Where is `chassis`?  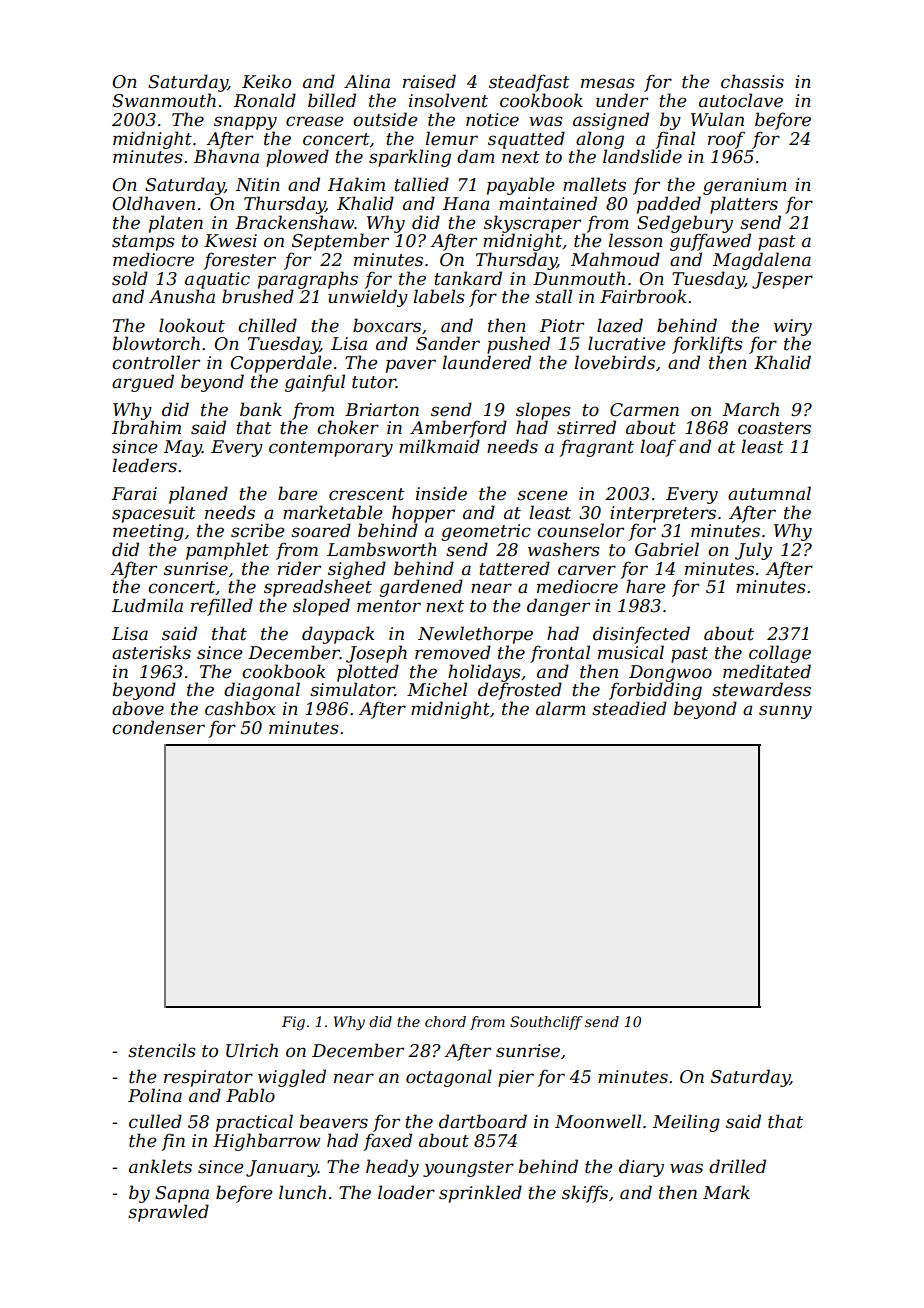 chassis is located at coordinates (752, 81).
